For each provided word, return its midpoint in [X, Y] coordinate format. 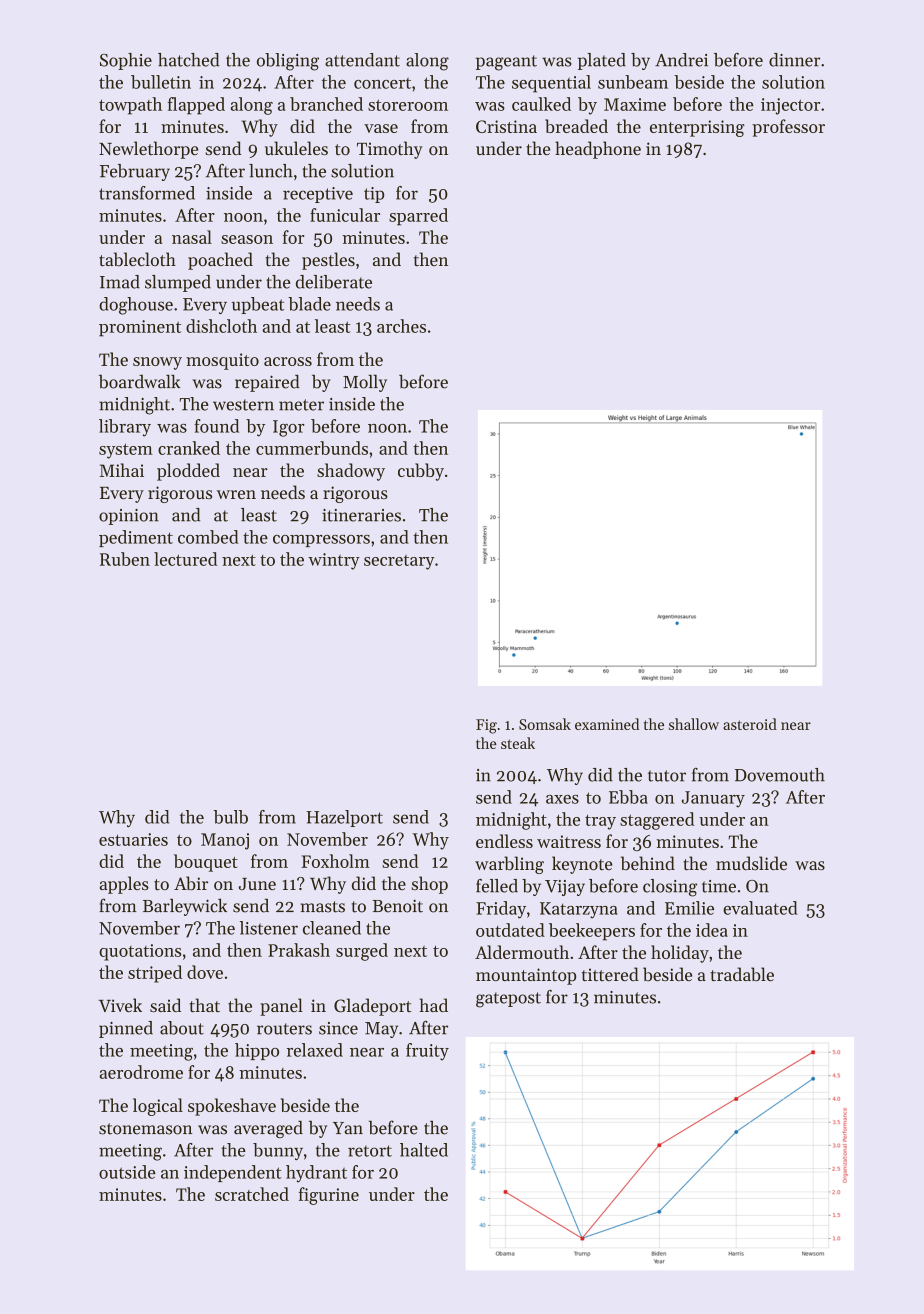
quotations [140, 952]
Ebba [628, 797]
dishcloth [221, 326]
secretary [399, 562]
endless [504, 841]
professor [788, 128]
